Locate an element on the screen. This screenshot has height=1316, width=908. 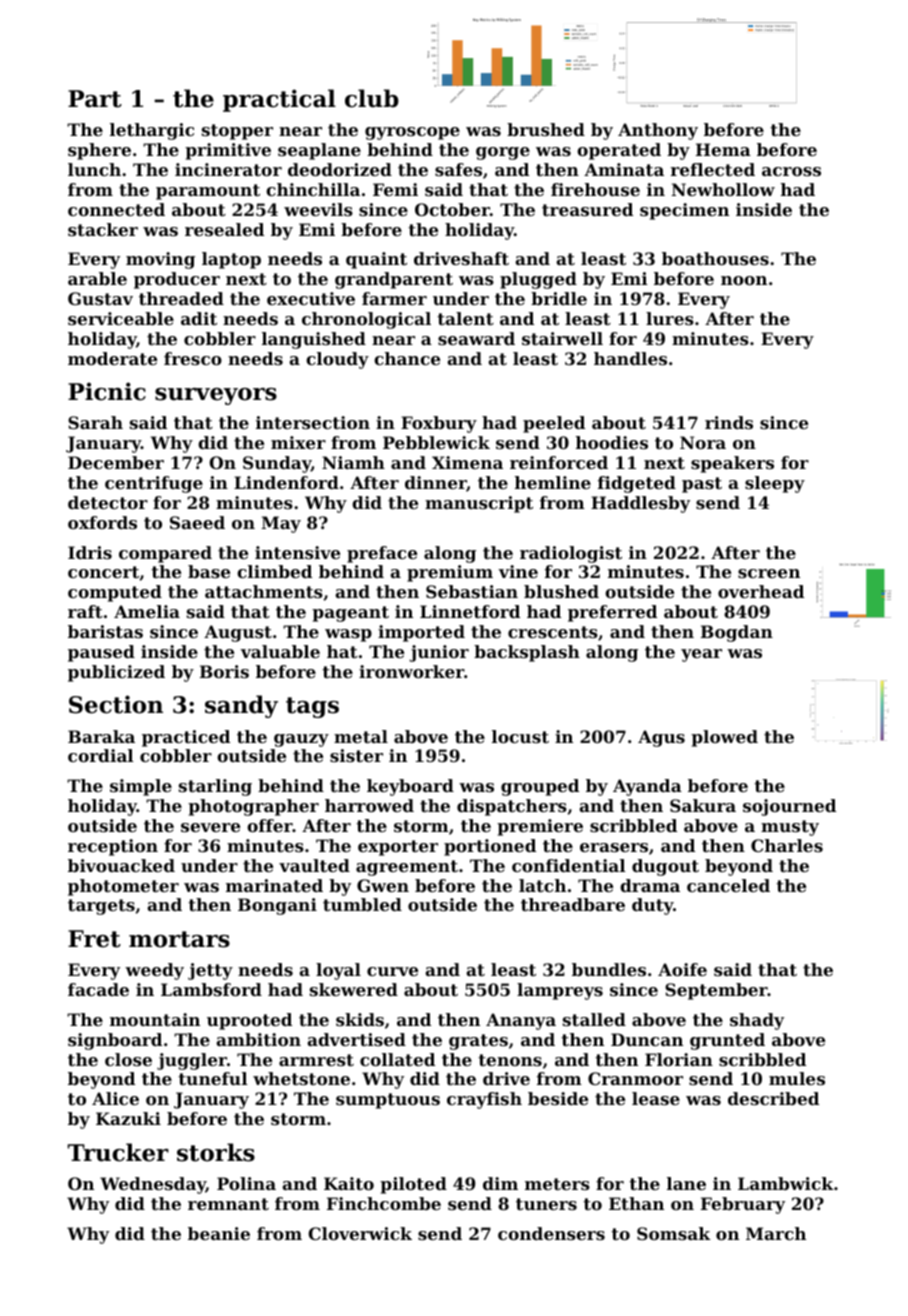
Anthony is located at coordinates (658, 131).
